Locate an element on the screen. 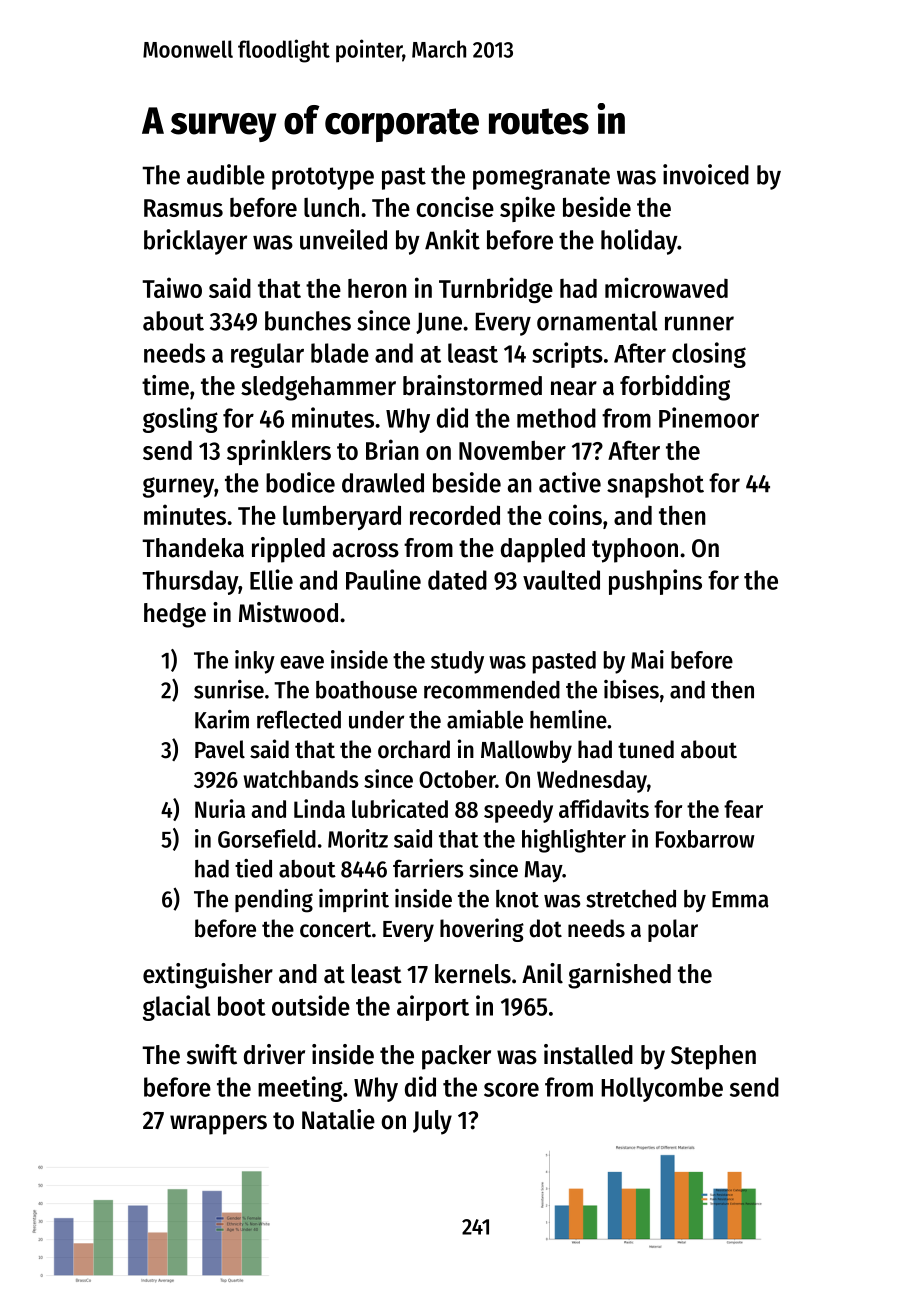 Image resolution: width=924 pixels, height=1311 pixels. microwaved is located at coordinates (666, 287).
